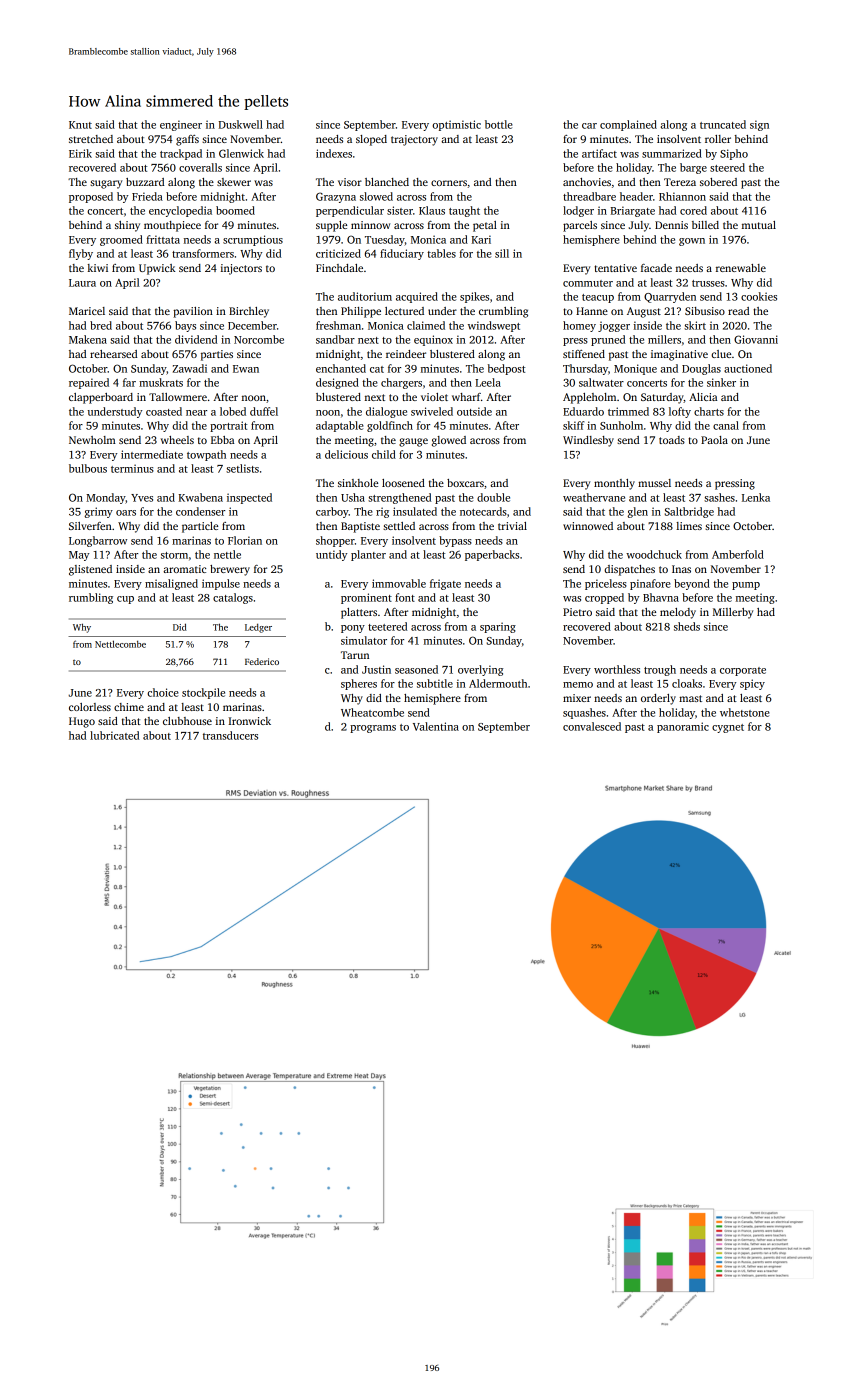 This document has width=849, height=1400. What do you see at coordinates (384, 454) in the document?
I see `child` at bounding box center [384, 454].
